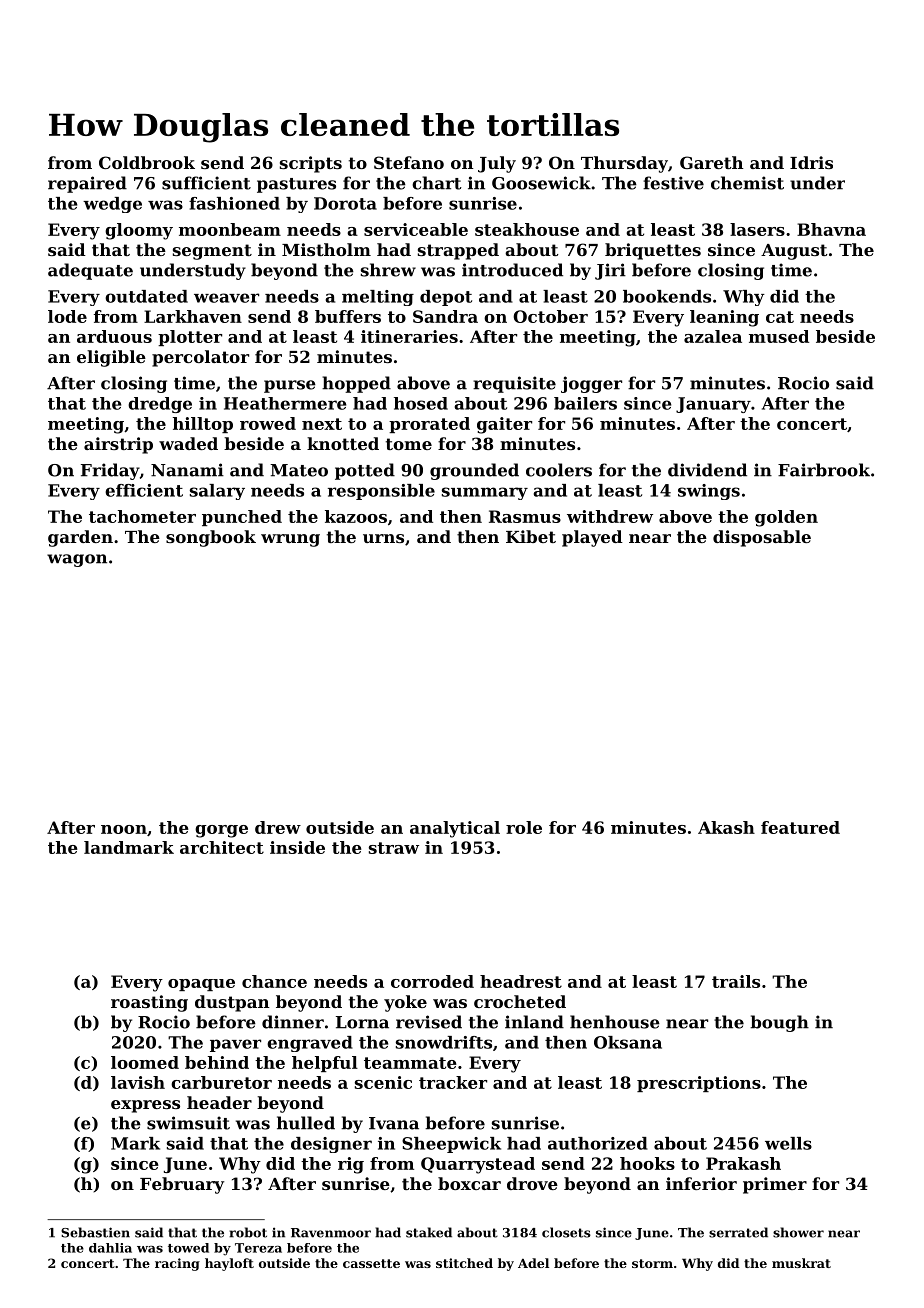 The width and height of the image is (924, 1308). What do you see at coordinates (445, 316) in the image?
I see `Sandra` at bounding box center [445, 316].
